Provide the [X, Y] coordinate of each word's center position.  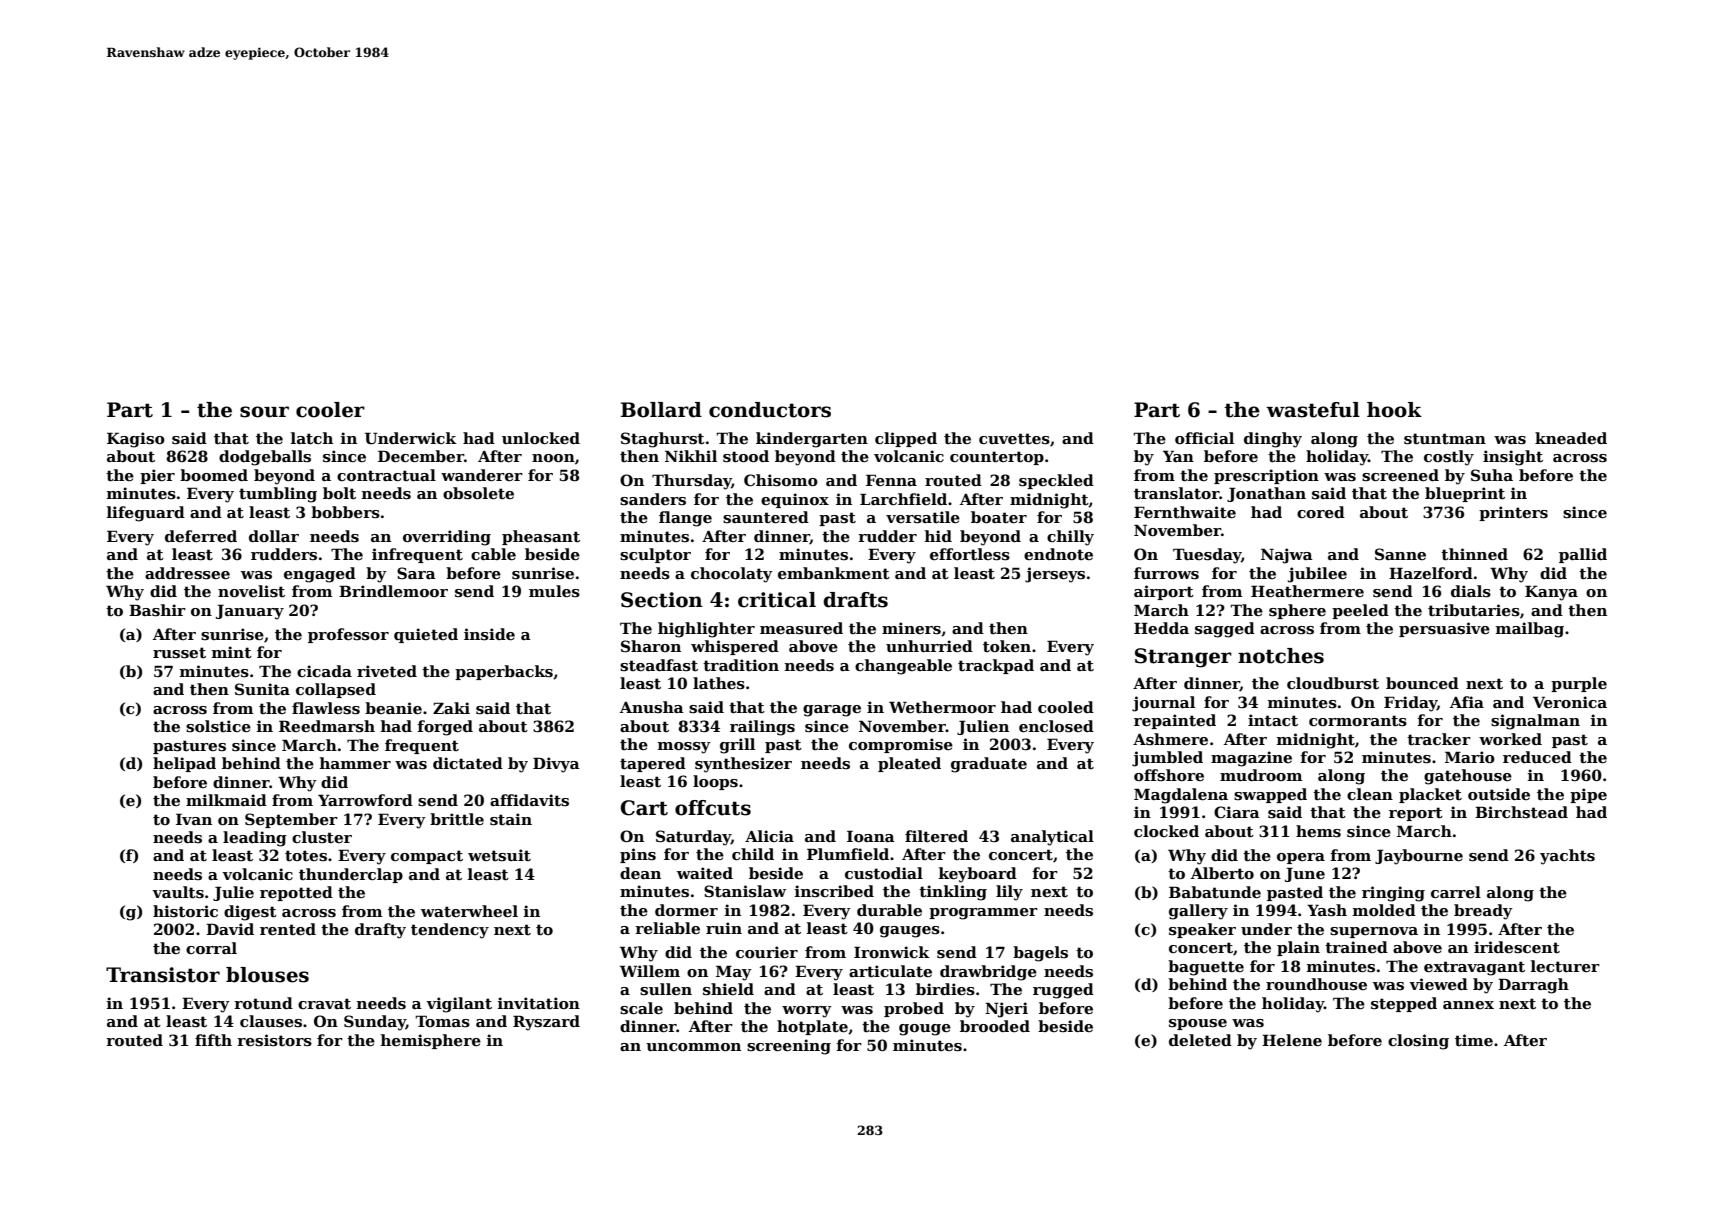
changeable [903, 667]
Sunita [262, 689]
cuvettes [1014, 438]
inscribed [834, 891]
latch [312, 438]
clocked [1166, 831]
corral [211, 948]
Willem [650, 971]
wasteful [1313, 410]
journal [1163, 704]
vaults [178, 892]
